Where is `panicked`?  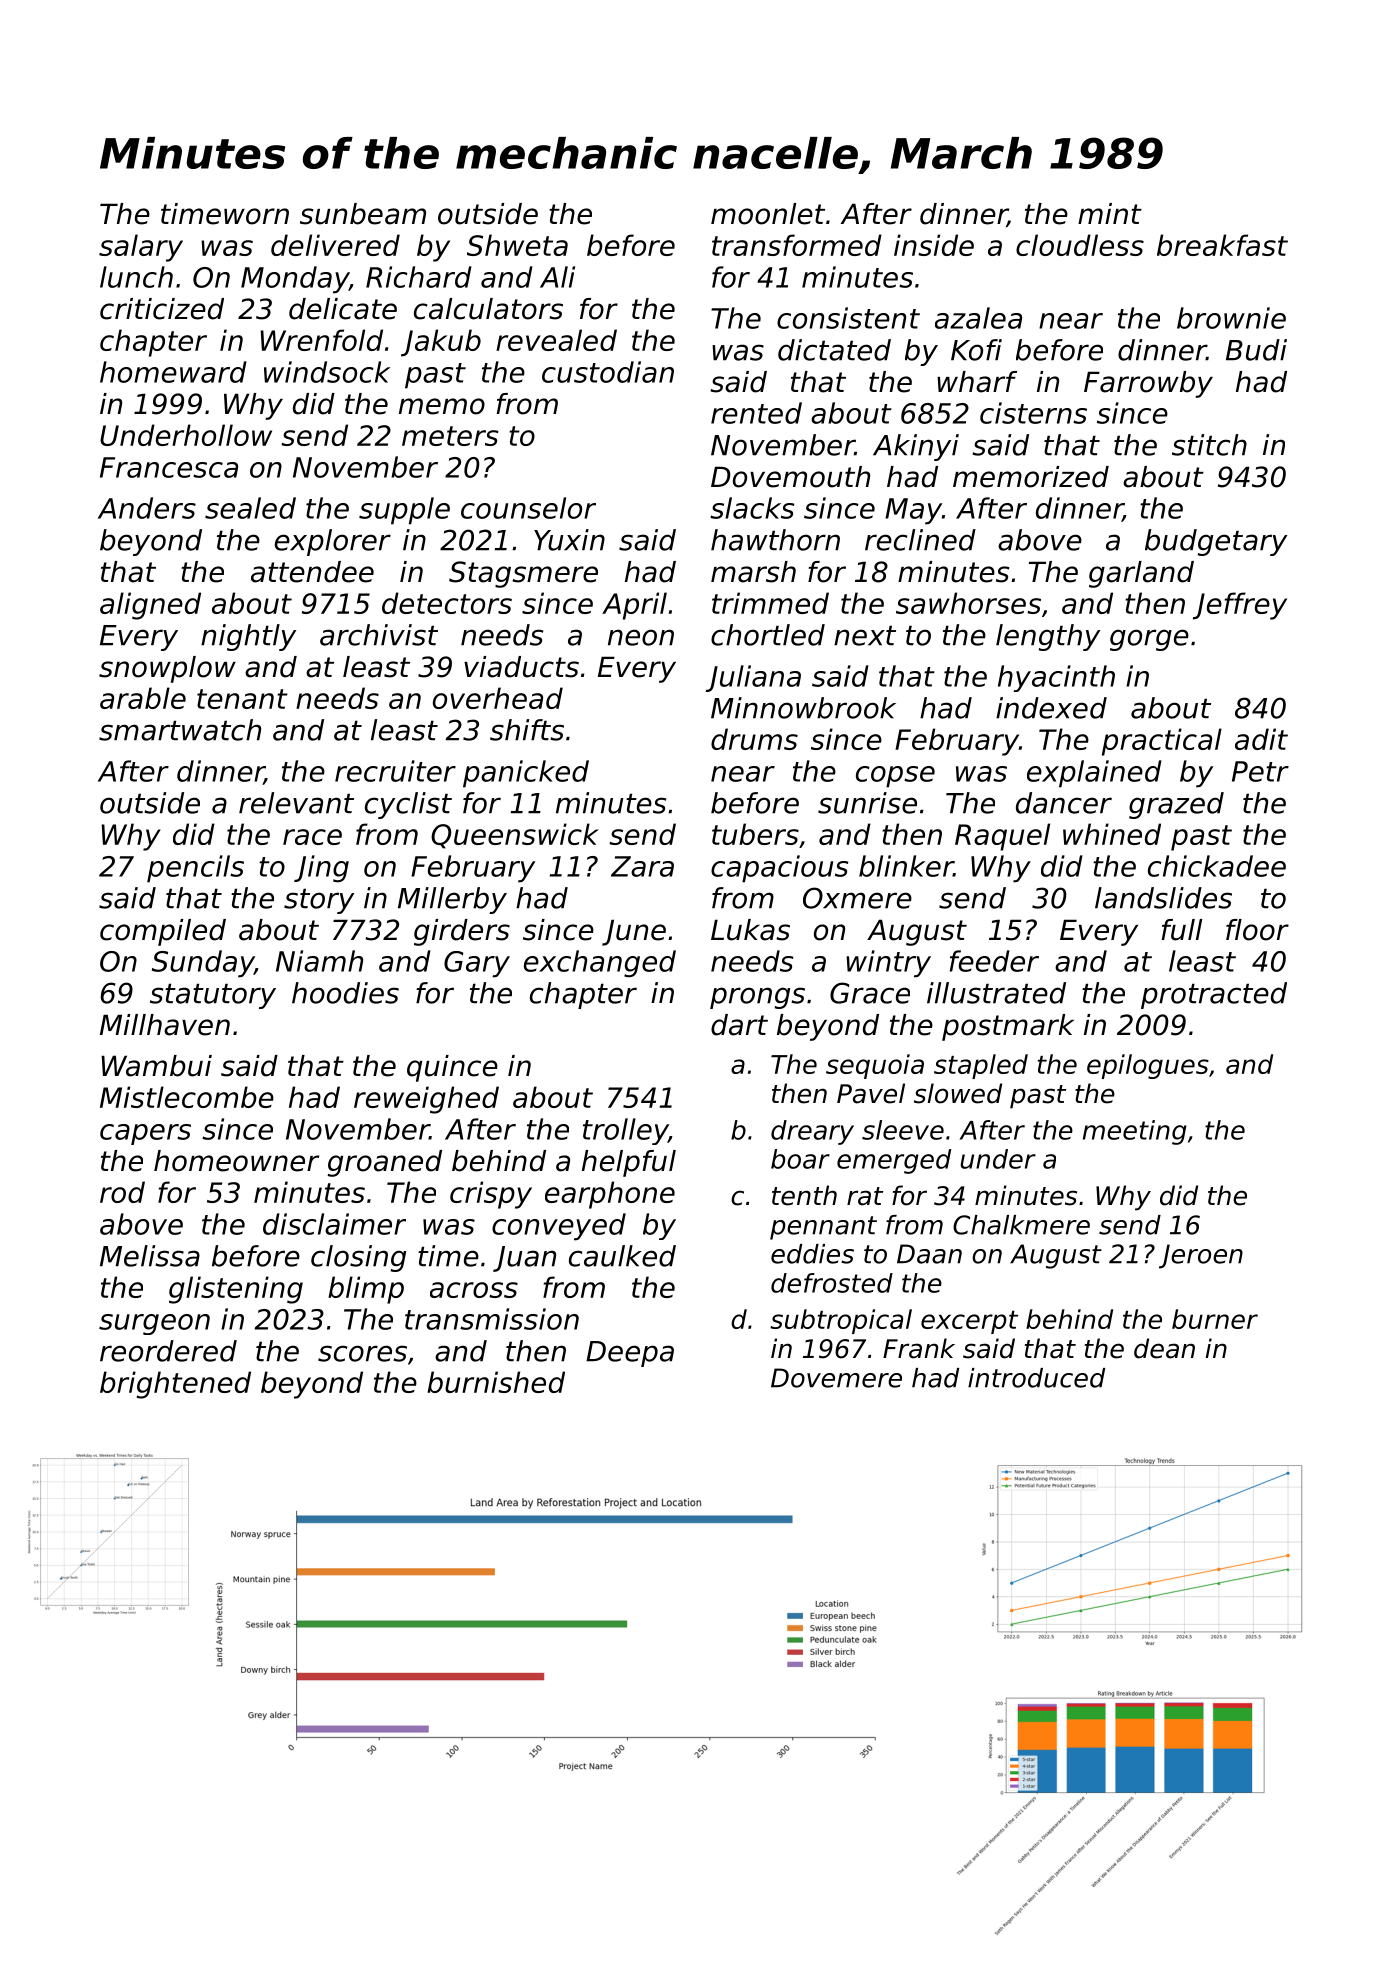 panicked is located at coordinates (526, 774).
